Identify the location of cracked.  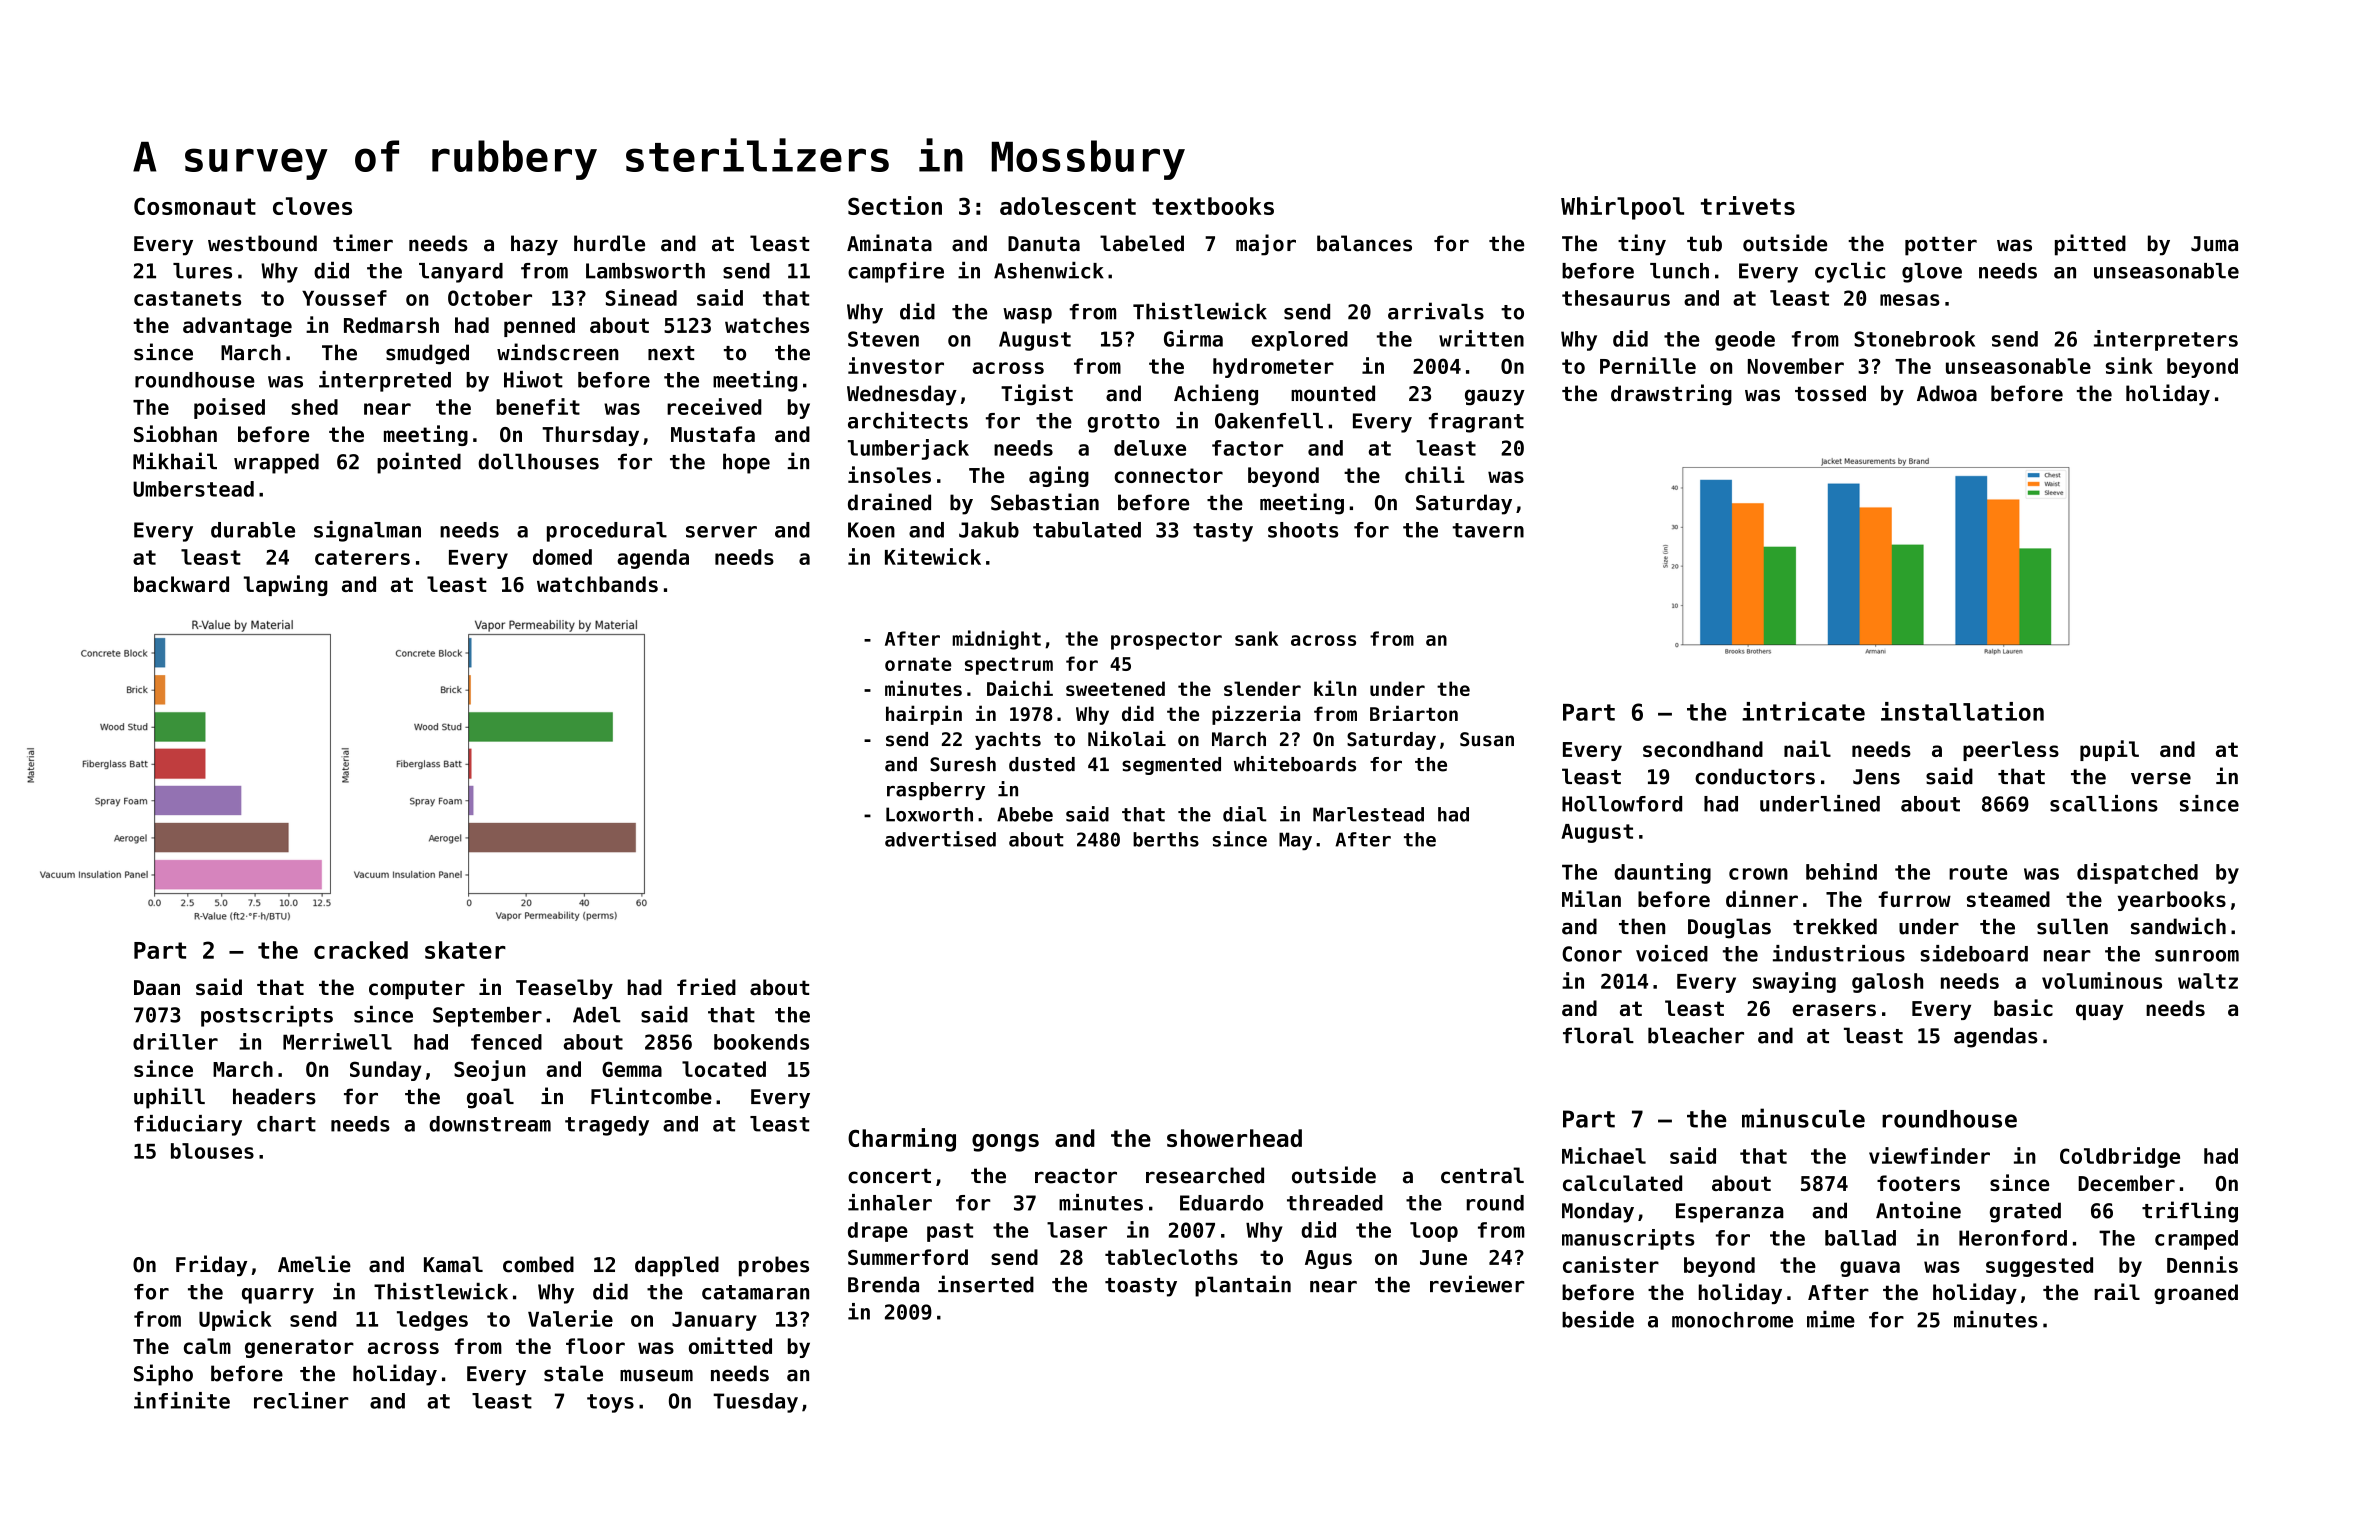
(361, 950).
